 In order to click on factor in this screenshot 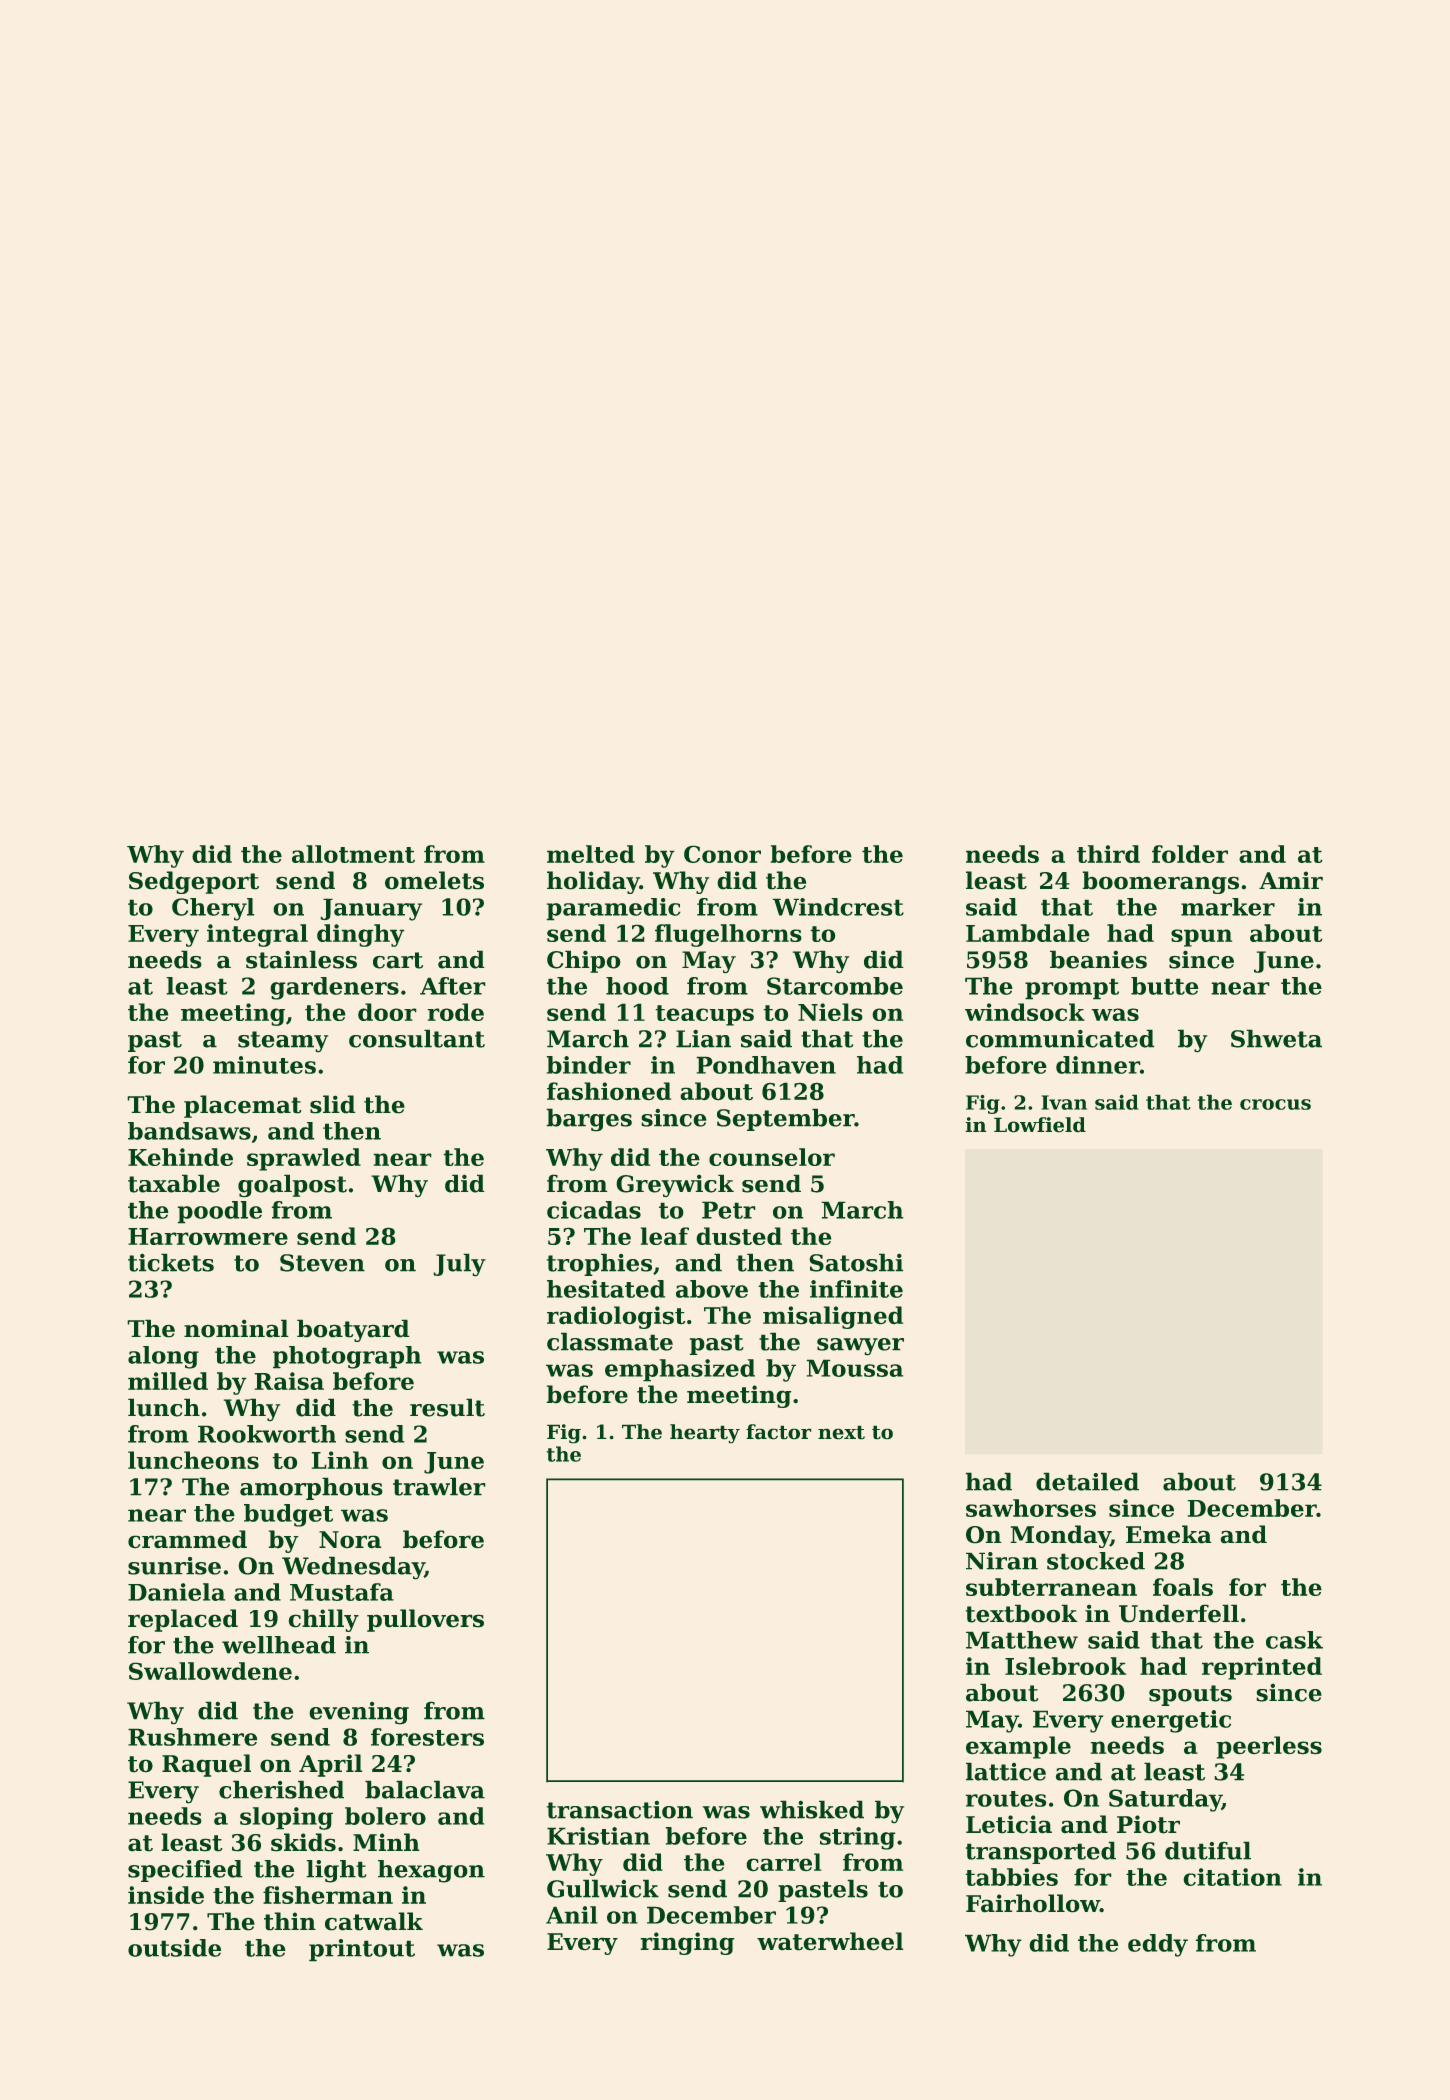, I will do `click(779, 1432)`.
